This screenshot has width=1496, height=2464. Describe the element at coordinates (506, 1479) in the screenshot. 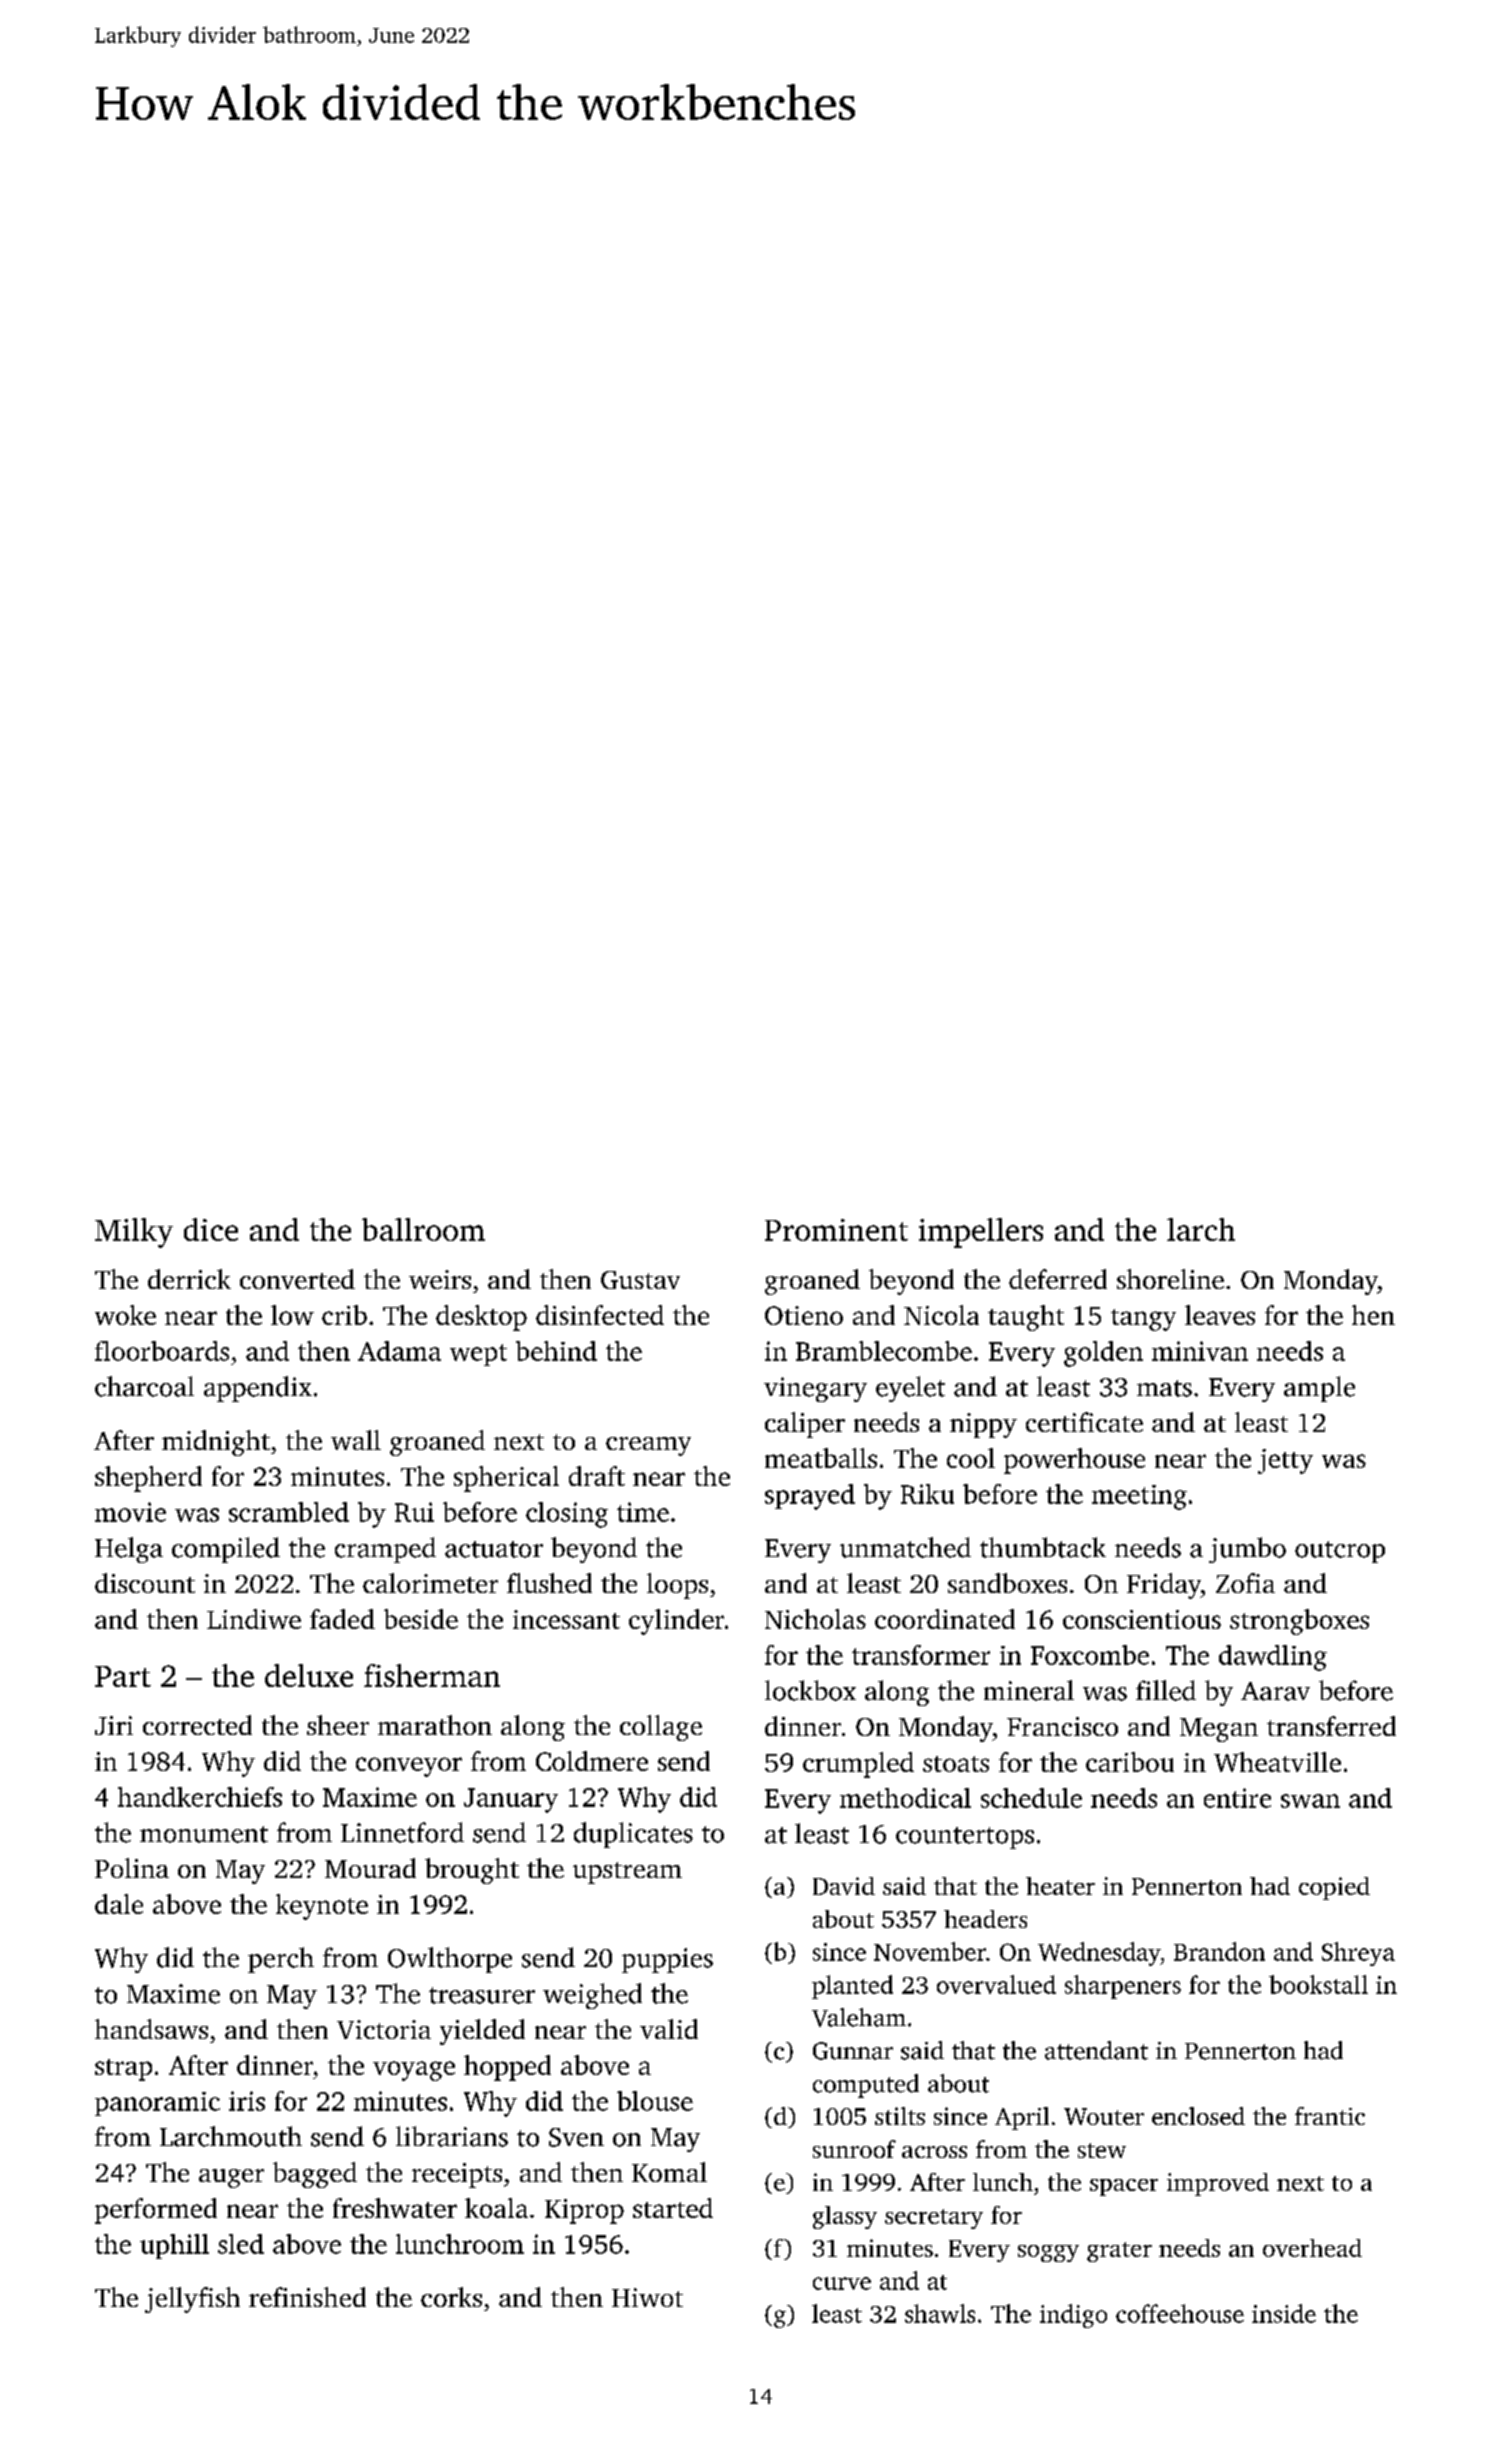

I see `spherical` at that location.
